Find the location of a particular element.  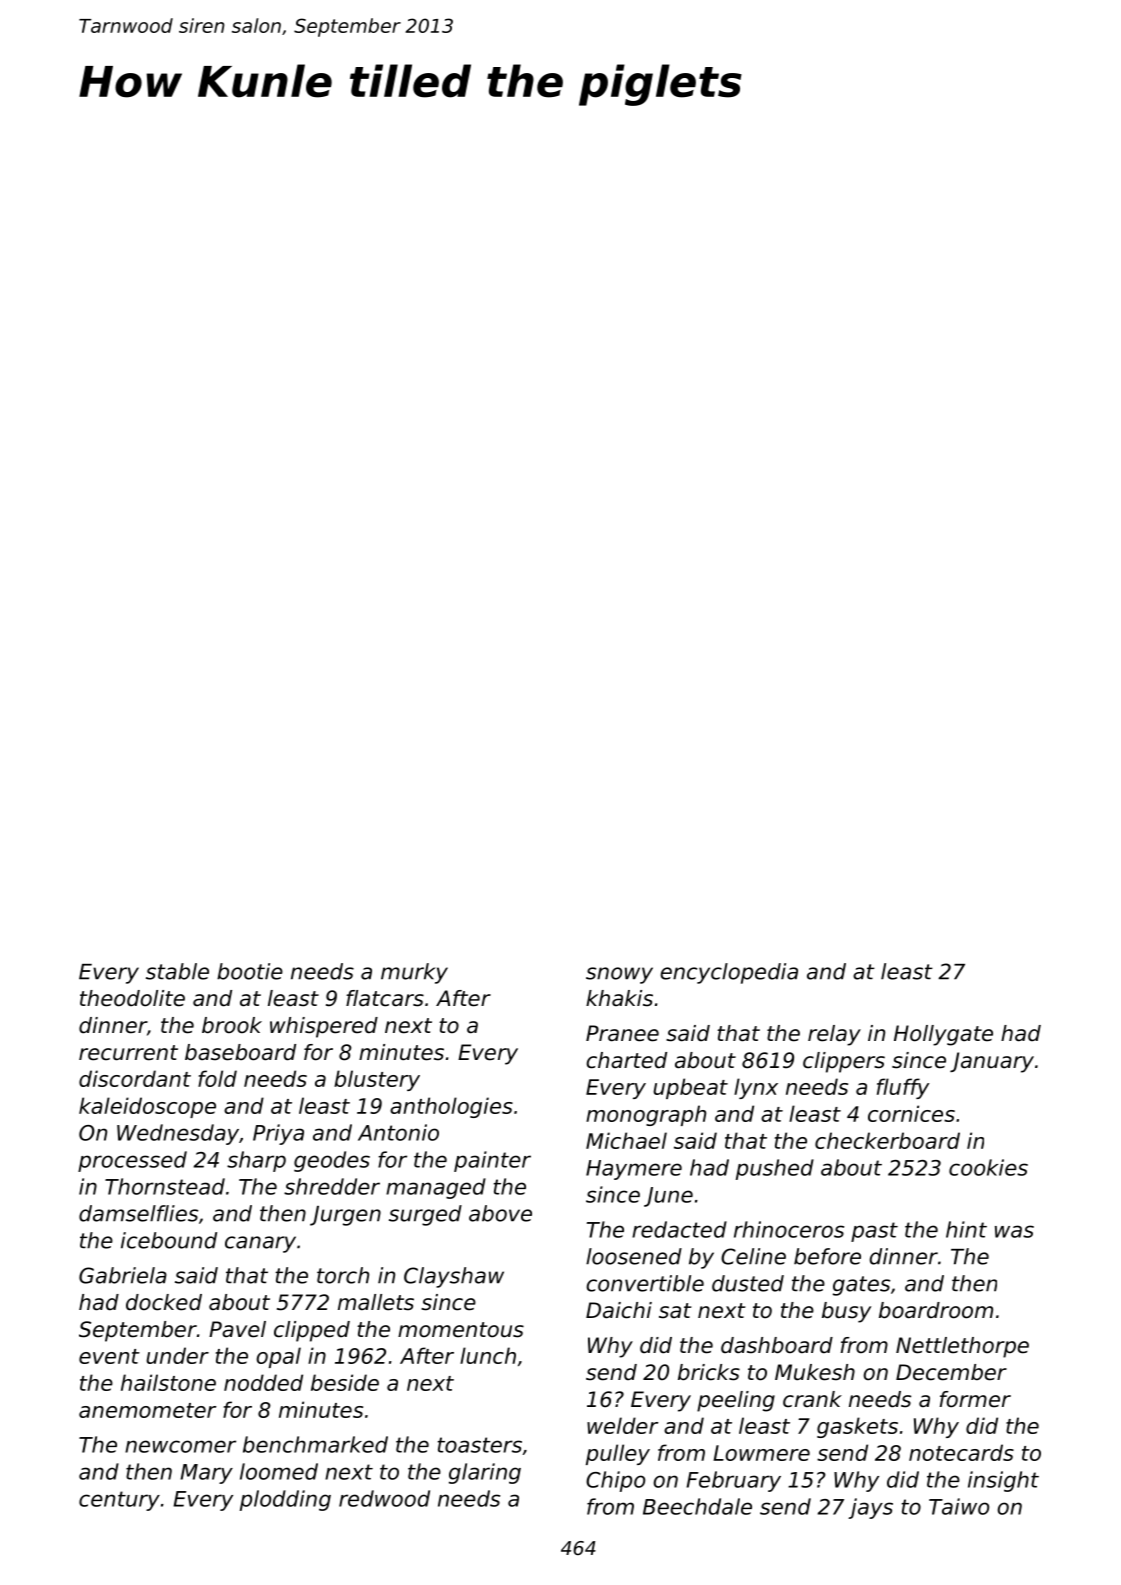

century is located at coordinates (119, 1501).
